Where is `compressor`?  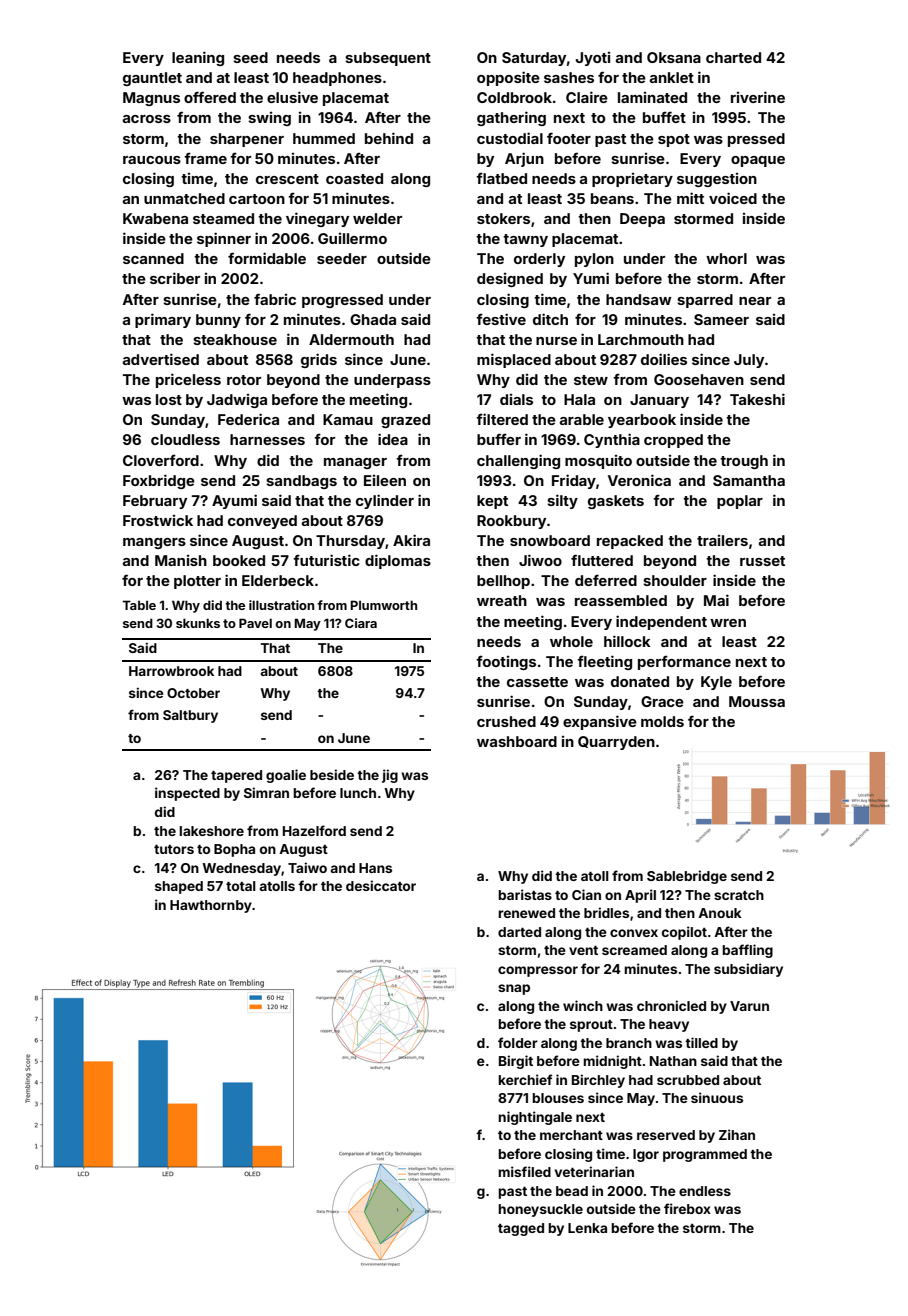 compressor is located at coordinates (538, 971).
